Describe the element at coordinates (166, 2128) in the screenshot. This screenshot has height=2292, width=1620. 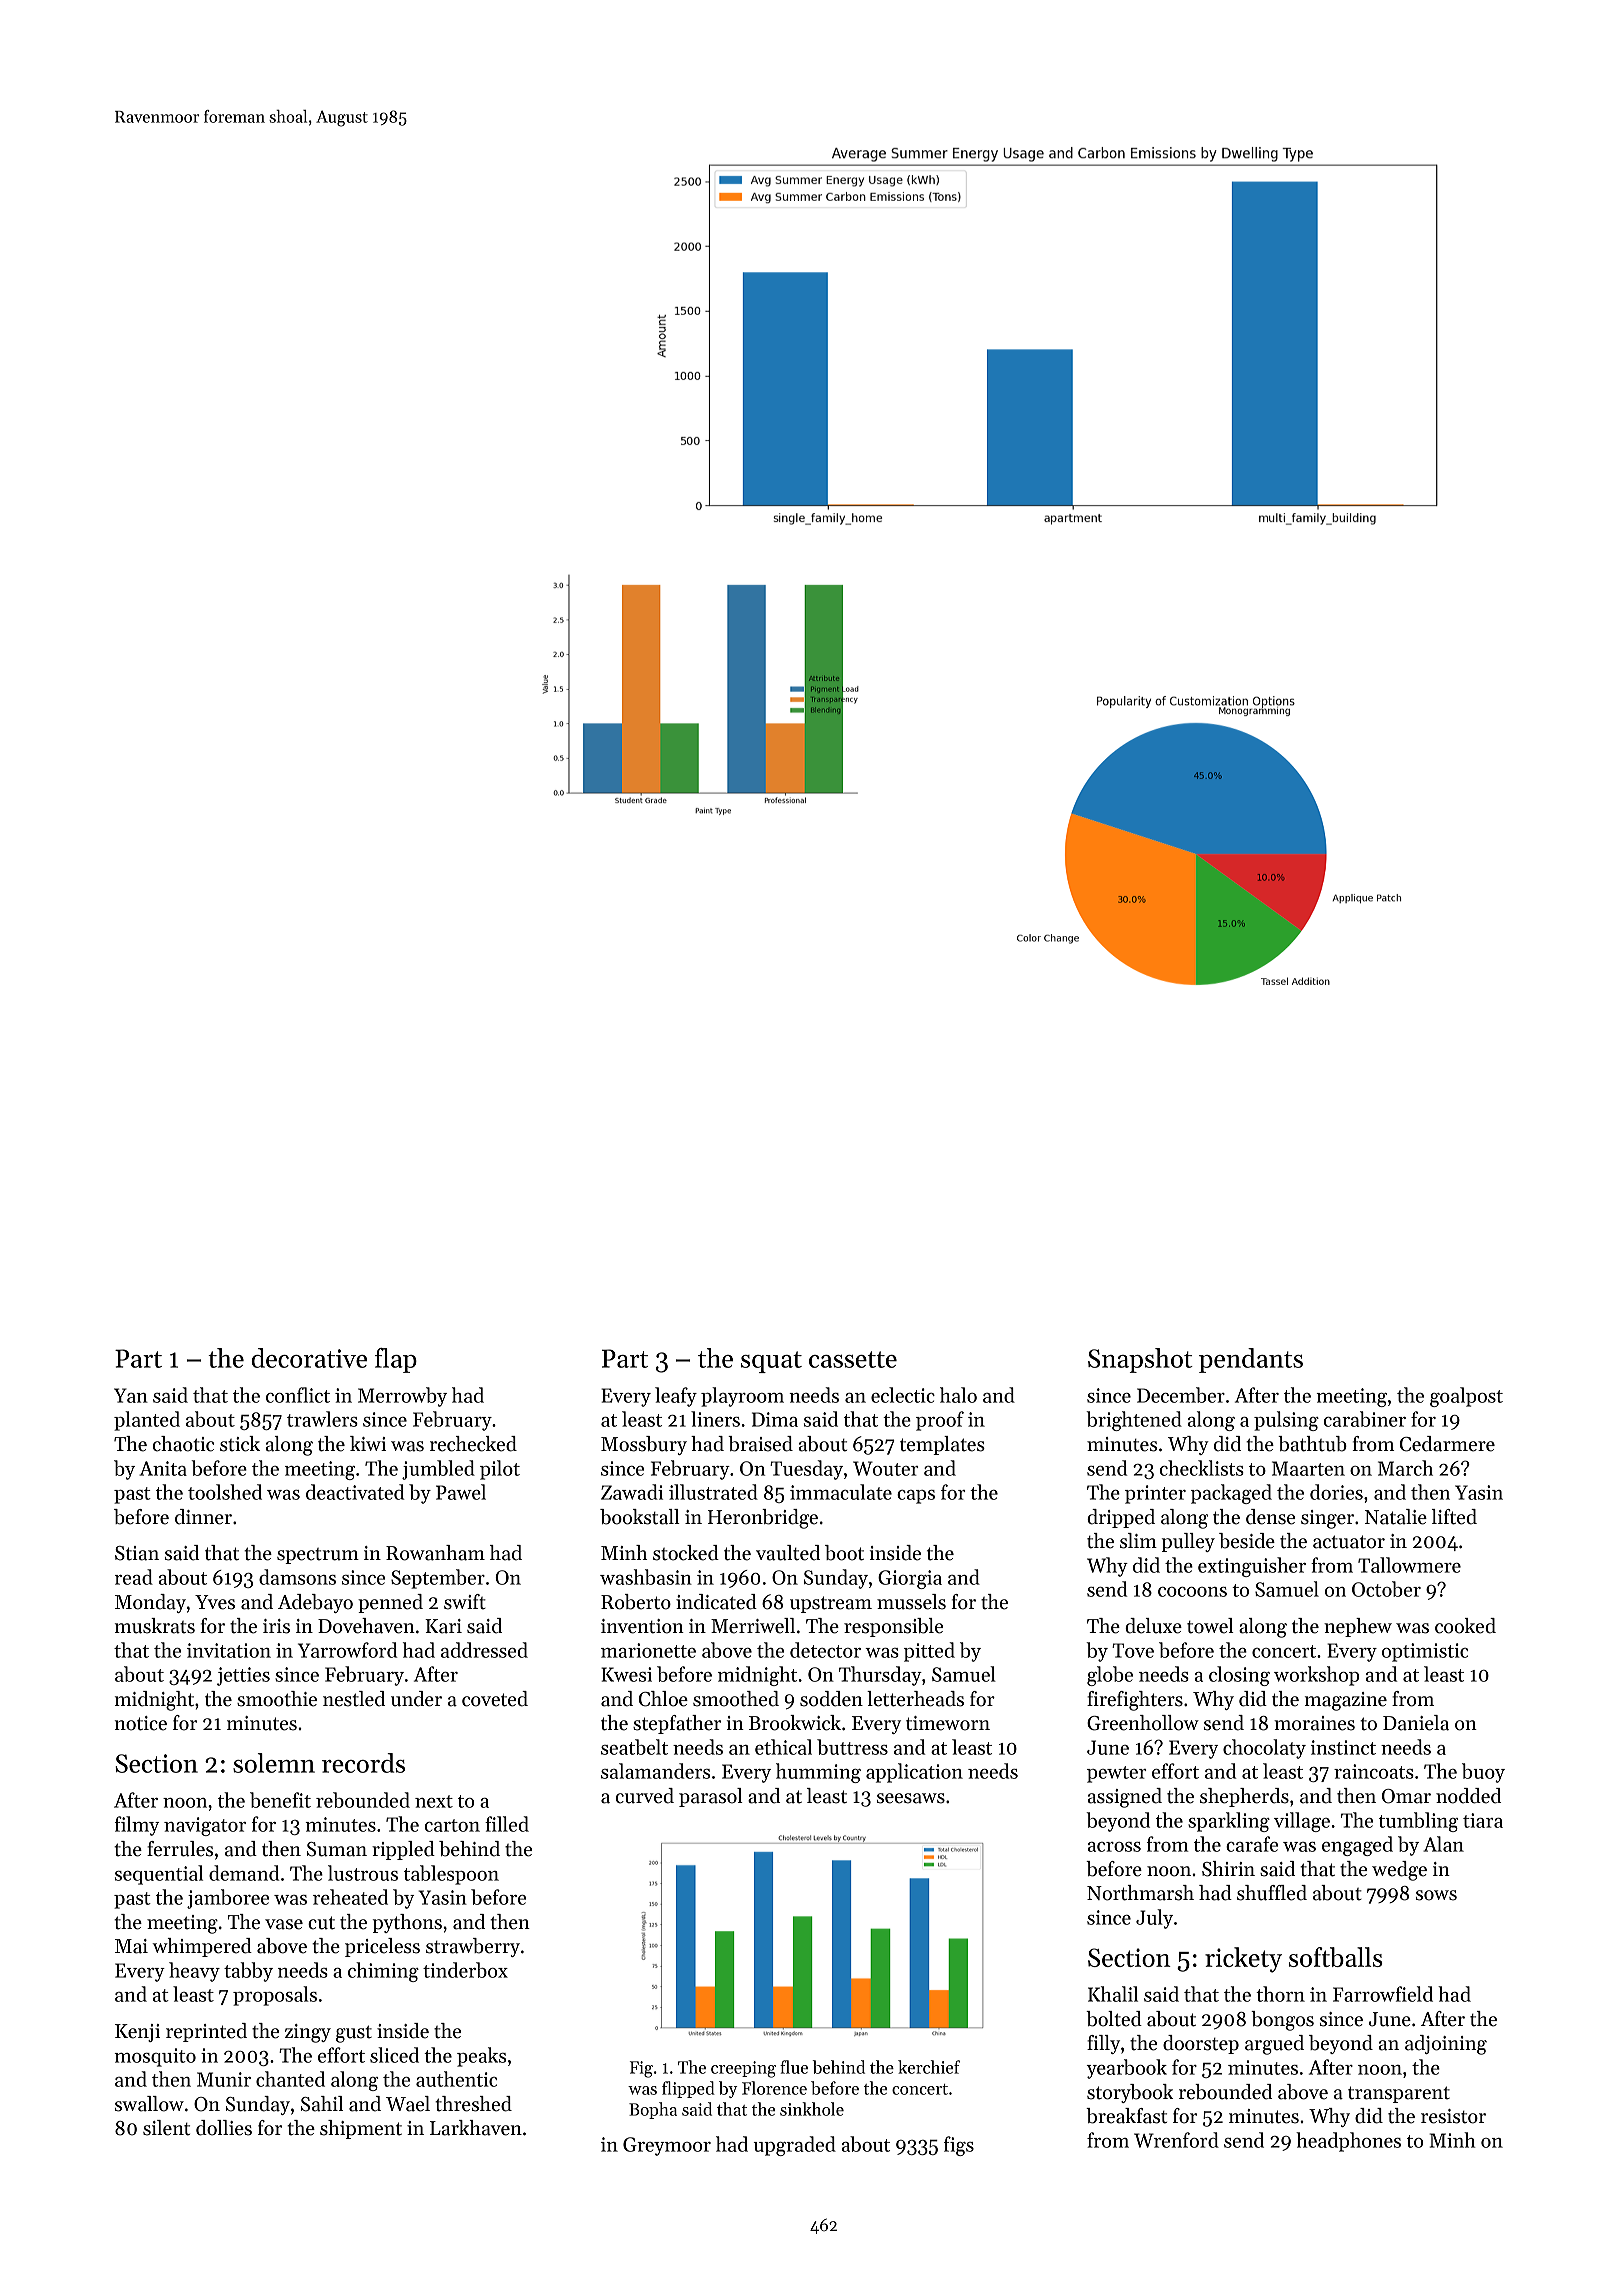
I see `silent` at that location.
